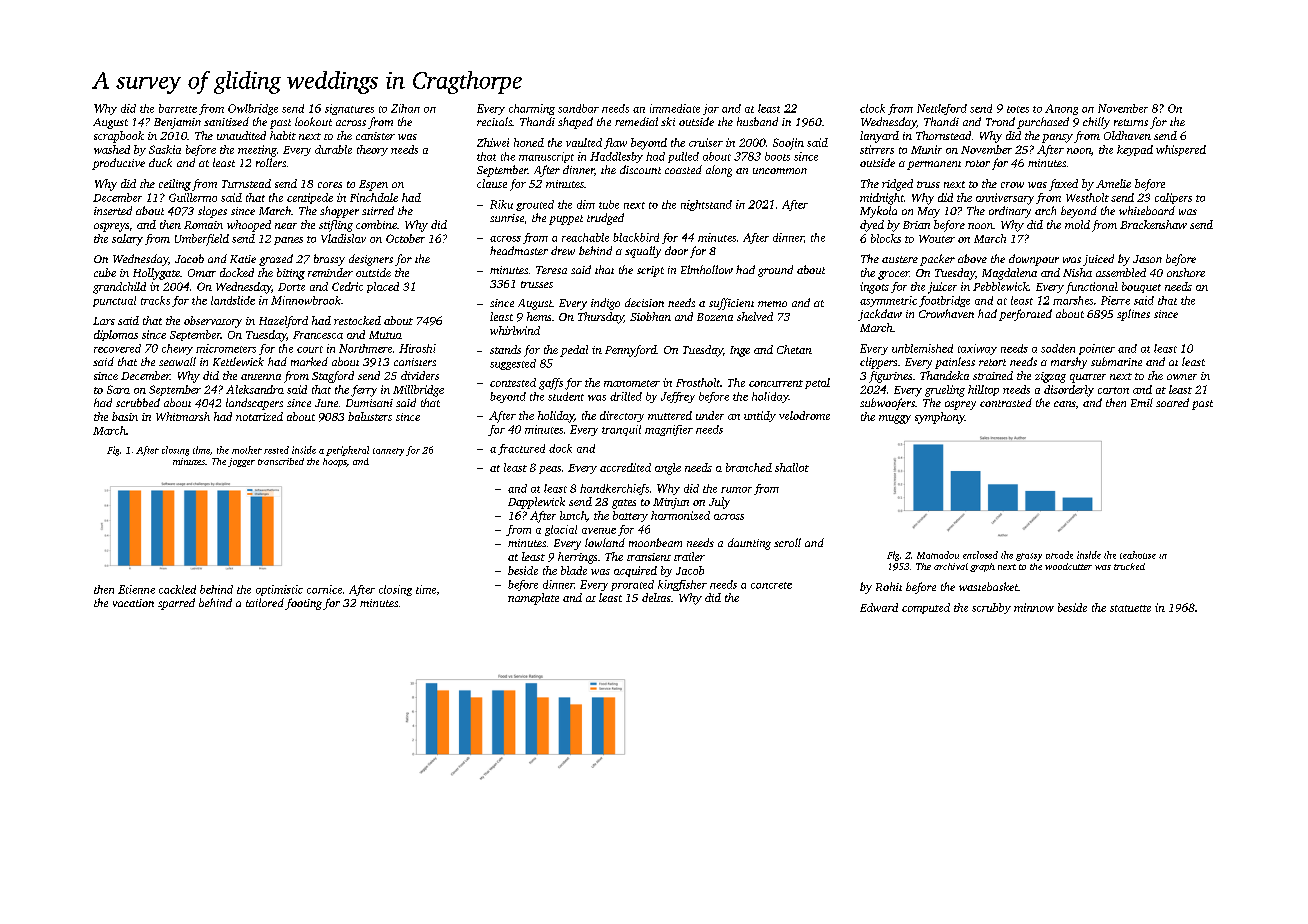  What do you see at coordinates (405, 108) in the screenshot?
I see `Zihan` at bounding box center [405, 108].
